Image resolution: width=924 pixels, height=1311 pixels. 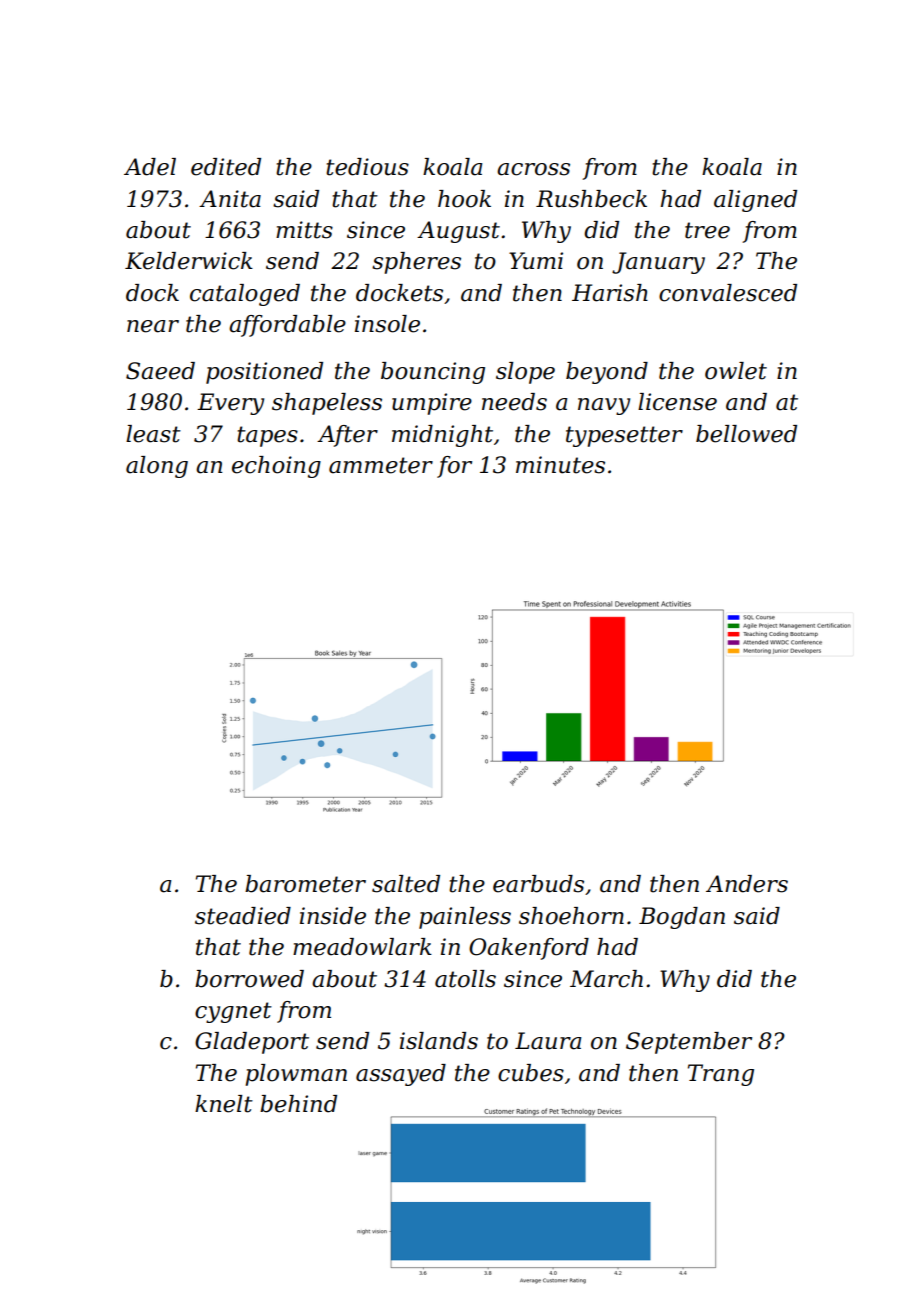 I want to click on Adel, so click(x=150, y=167).
